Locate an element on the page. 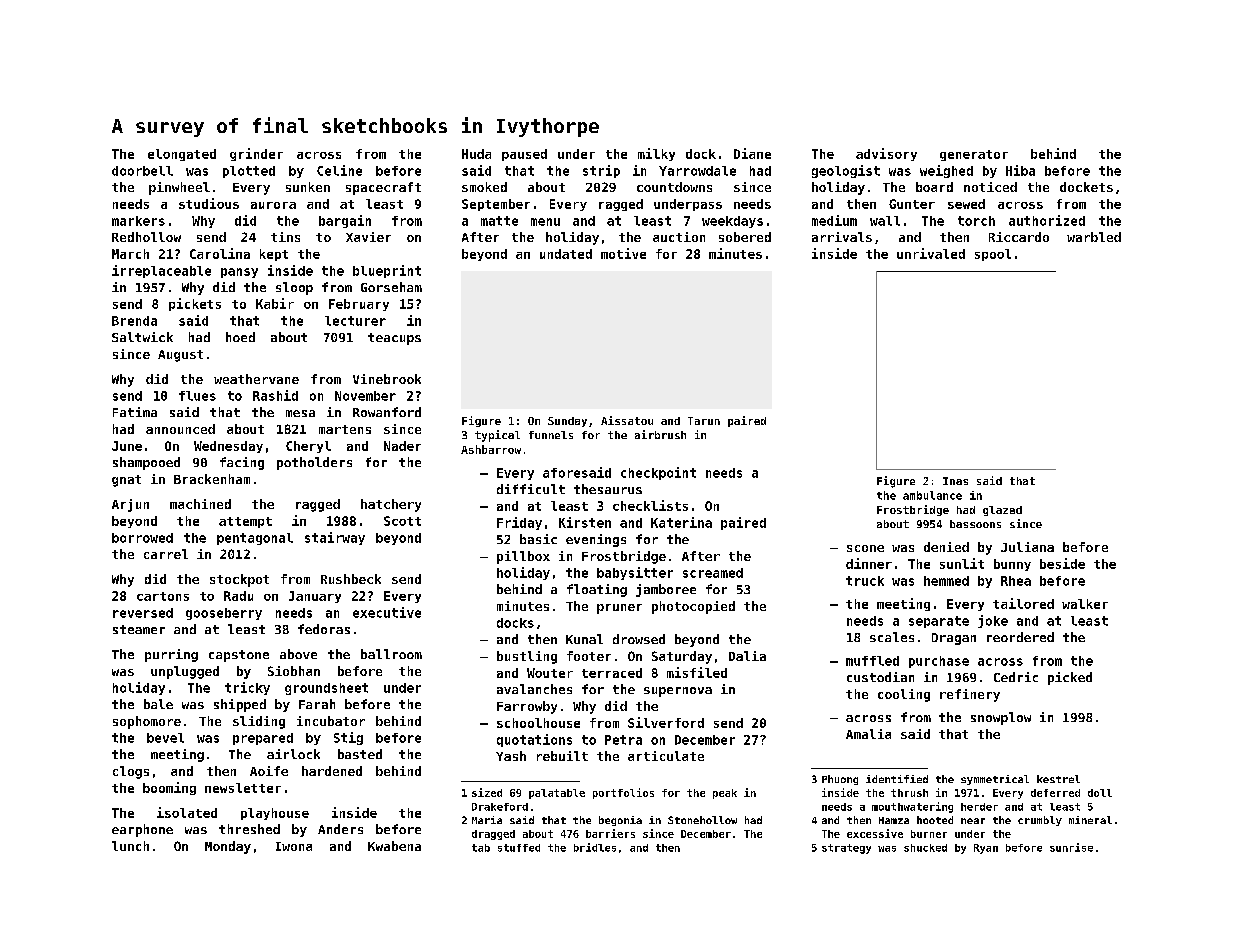 The image size is (1233, 952). reordered is located at coordinates (1020, 637).
